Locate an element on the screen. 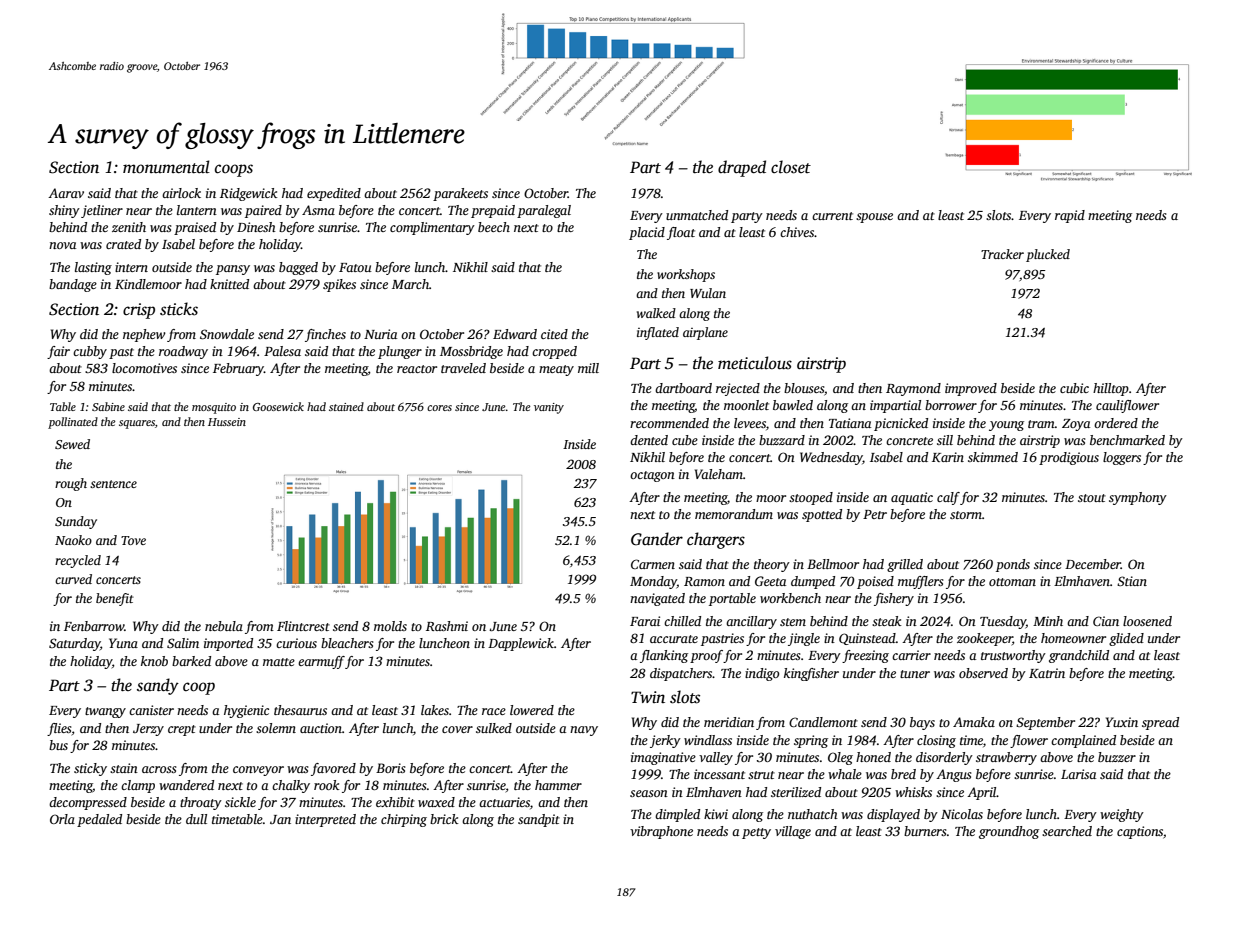  buzzard is located at coordinates (782, 440).
